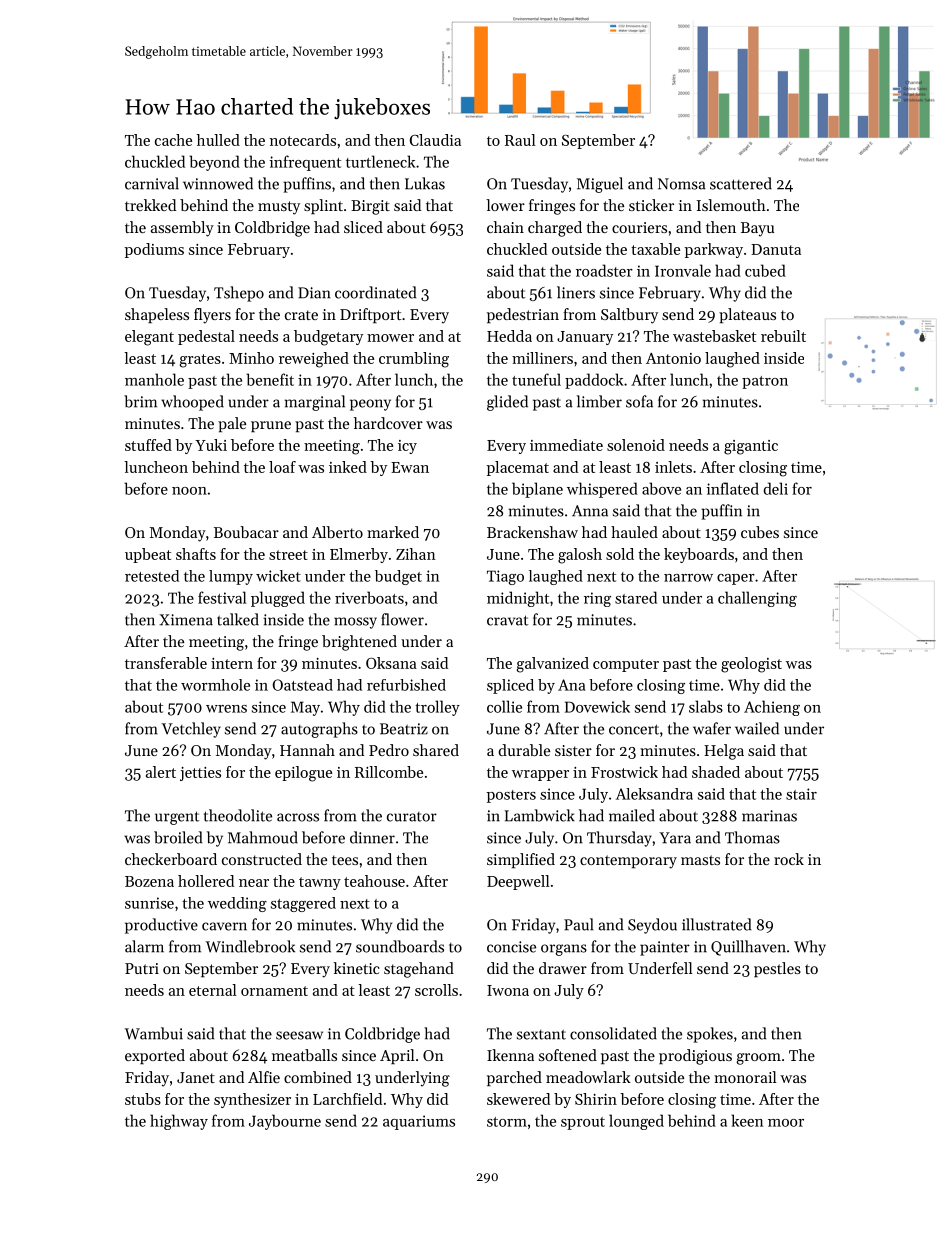 The image size is (952, 1233). What do you see at coordinates (532, 532) in the image?
I see `Brackenshaw` at bounding box center [532, 532].
